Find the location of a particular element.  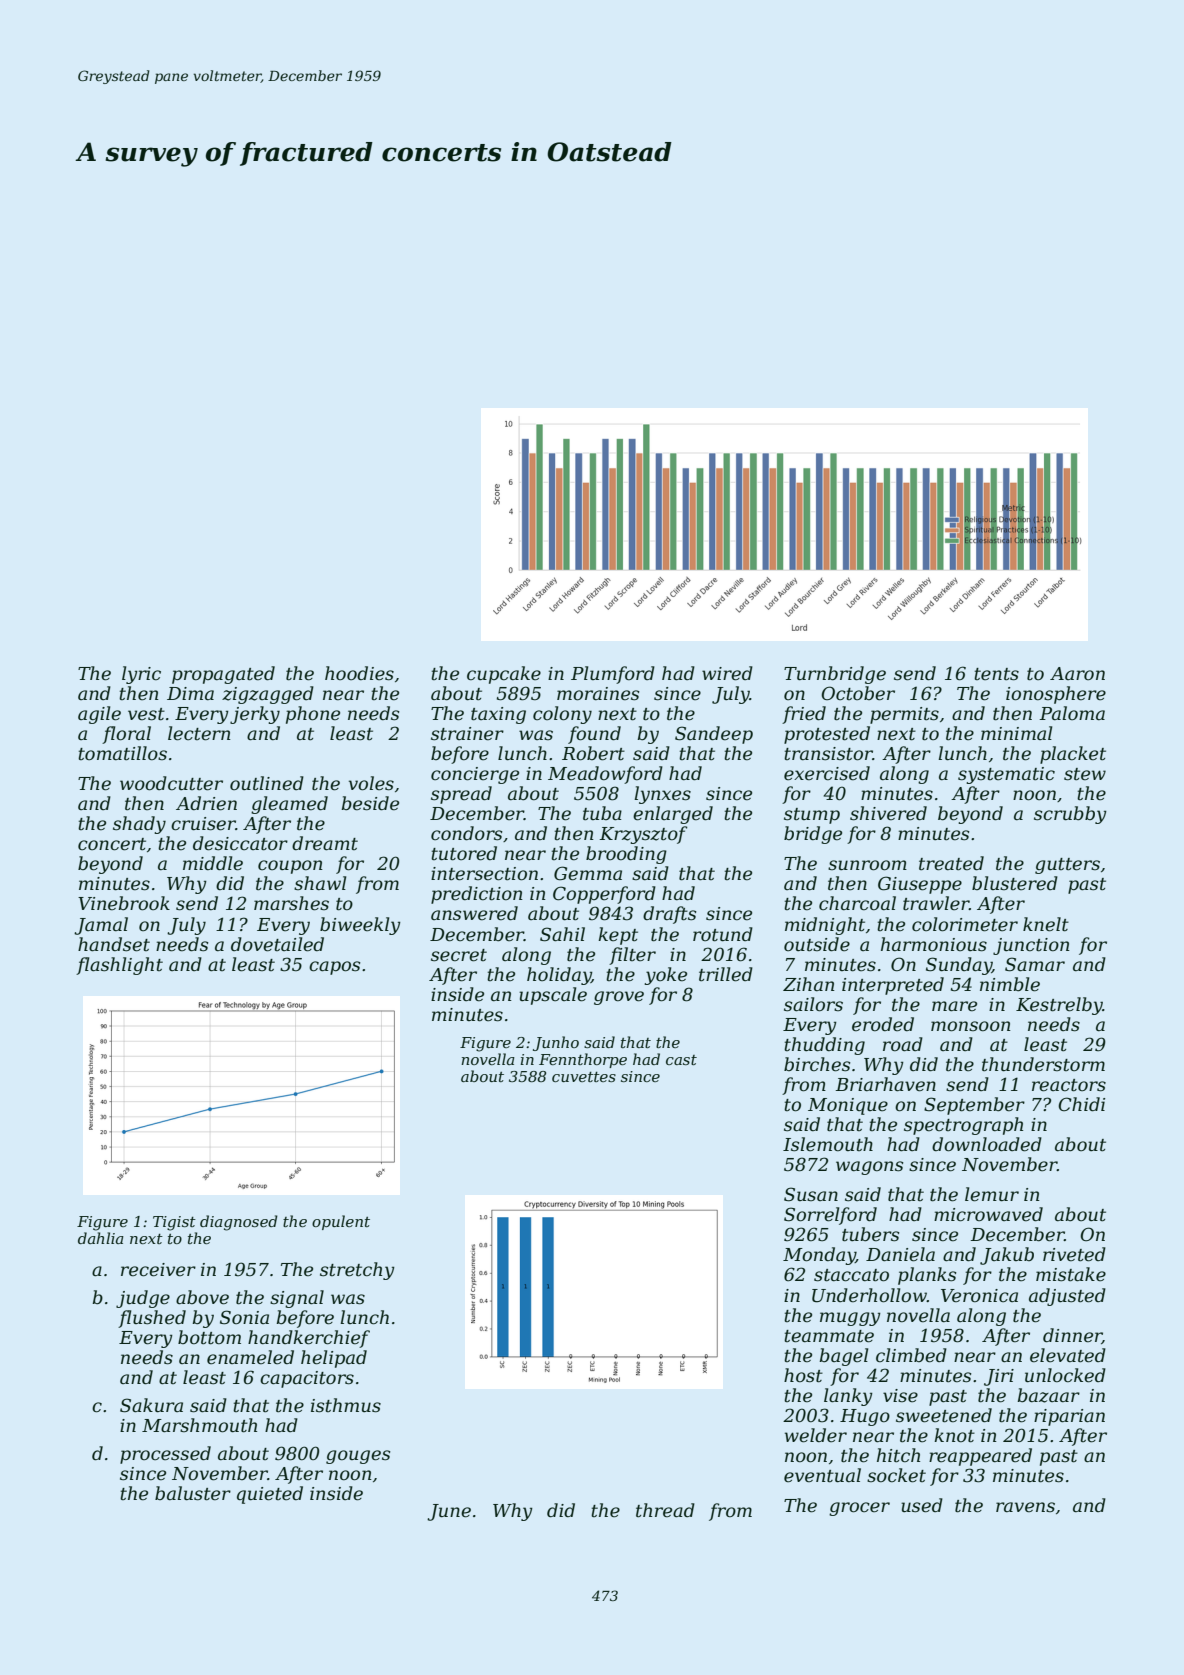

Plumford is located at coordinates (613, 675).
